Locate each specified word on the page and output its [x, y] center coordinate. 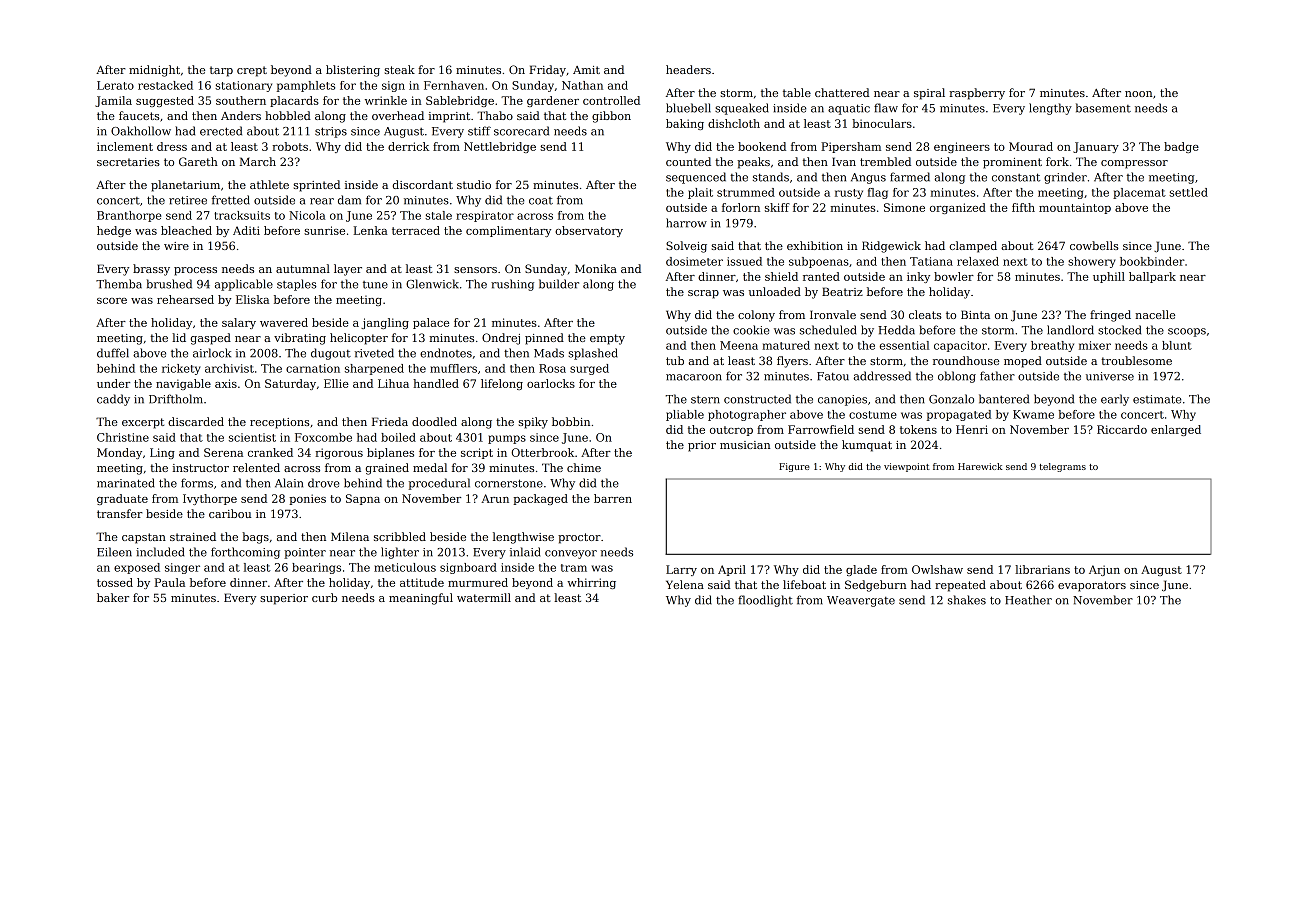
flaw [886, 108]
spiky [533, 423]
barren [613, 498]
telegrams [1062, 467]
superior [284, 599]
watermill [484, 597]
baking [685, 124]
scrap [703, 294]
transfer [120, 513]
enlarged [1176, 430]
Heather [1028, 600]
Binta [975, 314]
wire [176, 246]
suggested [165, 101]
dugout [331, 354]
